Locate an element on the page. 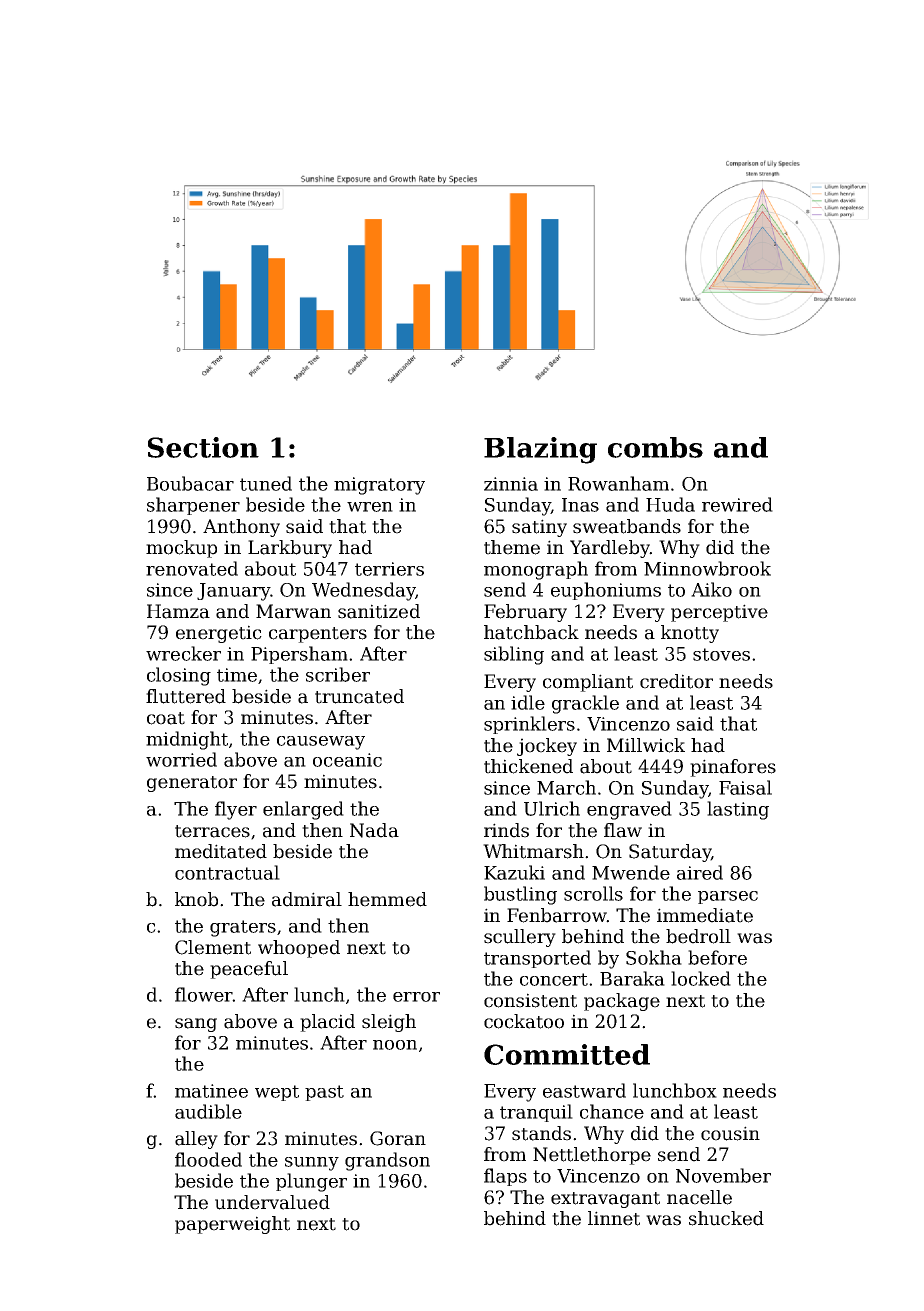 The image size is (924, 1311). energetic is located at coordinates (219, 634).
